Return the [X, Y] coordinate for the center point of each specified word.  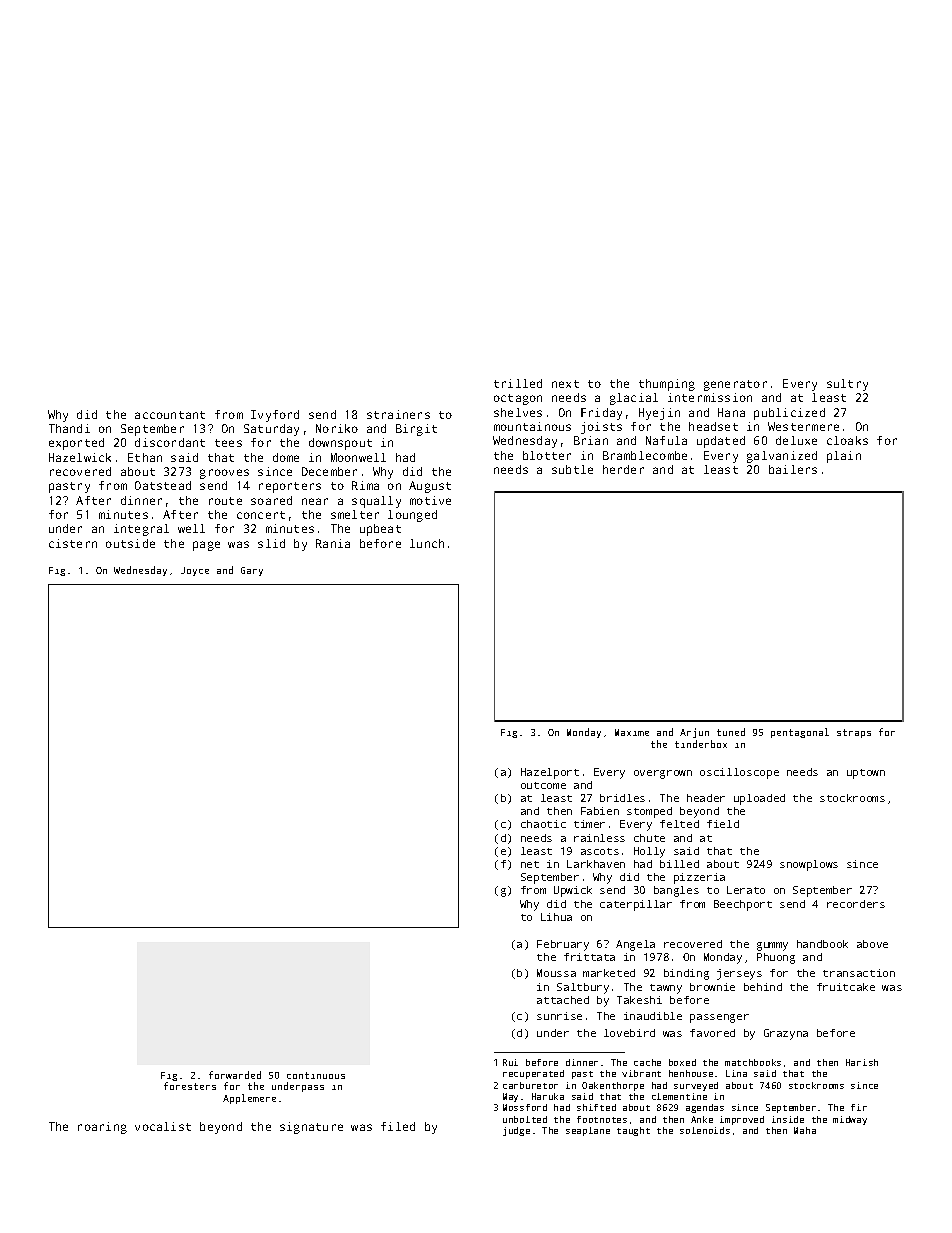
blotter [547, 455]
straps [854, 733]
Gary [252, 571]
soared [271, 500]
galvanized [782, 457]
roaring [102, 1128]
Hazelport [550, 773]
